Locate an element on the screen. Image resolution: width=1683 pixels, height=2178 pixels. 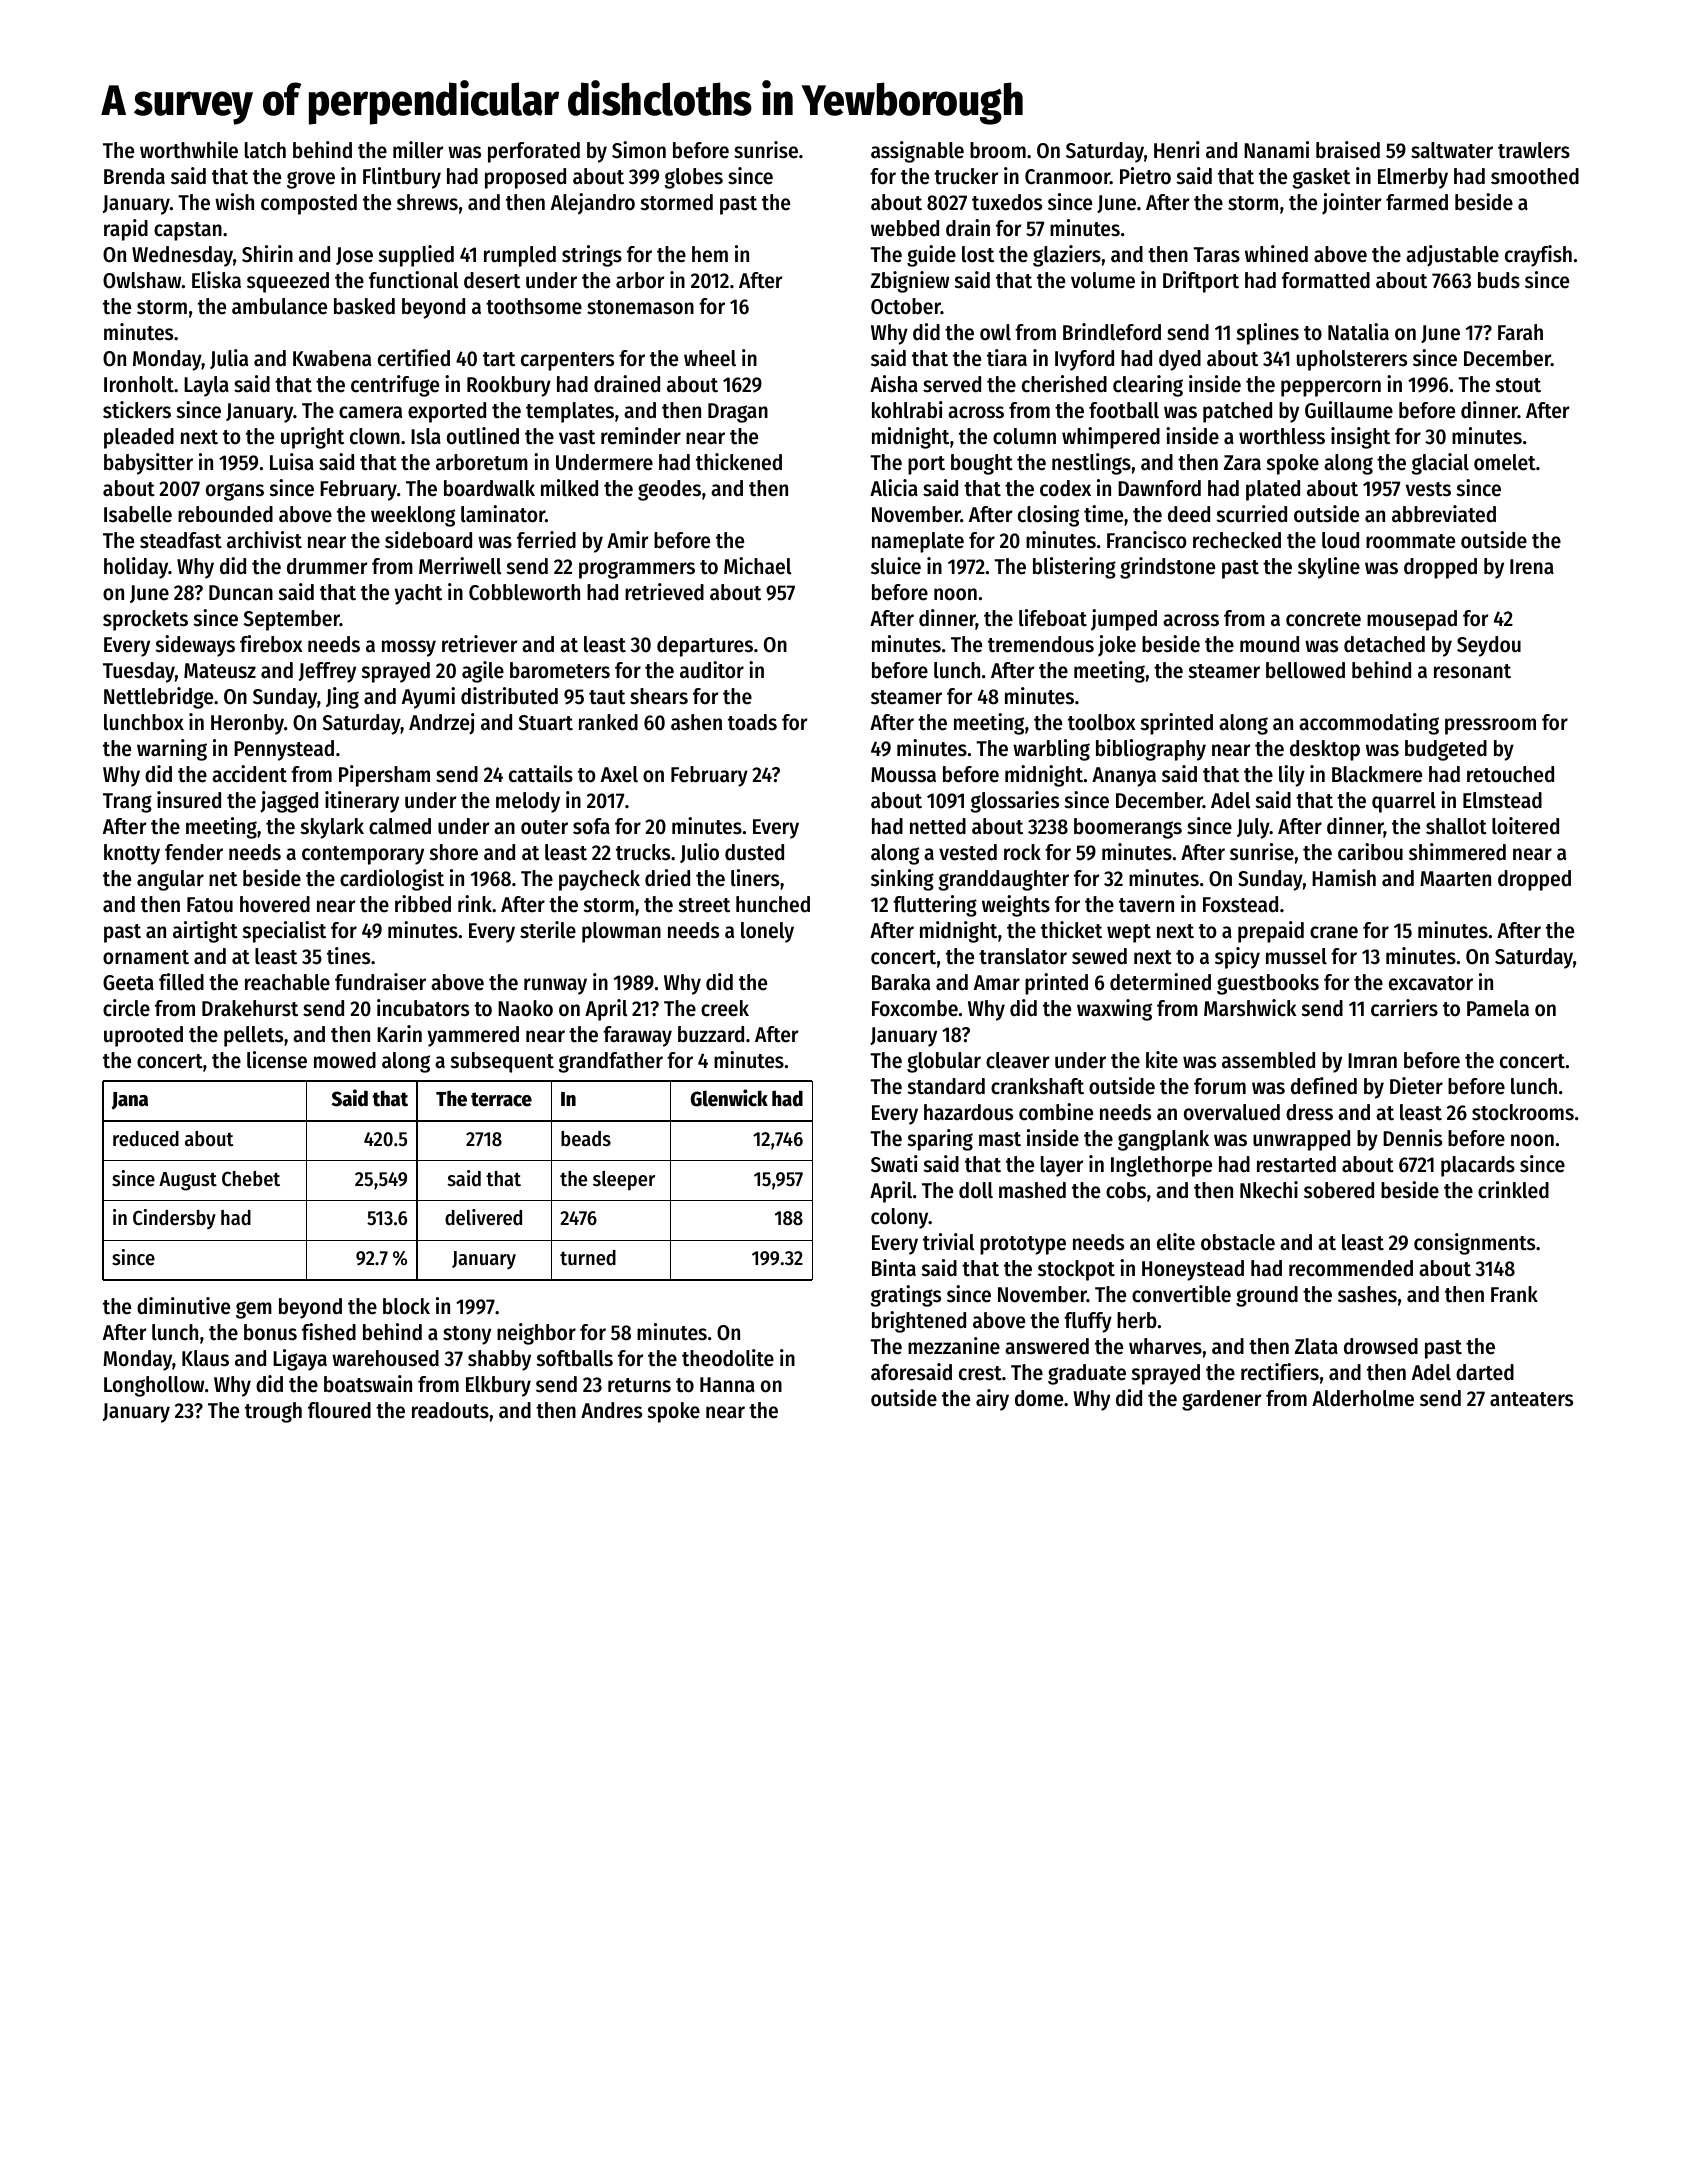
plowman is located at coordinates (621, 932).
